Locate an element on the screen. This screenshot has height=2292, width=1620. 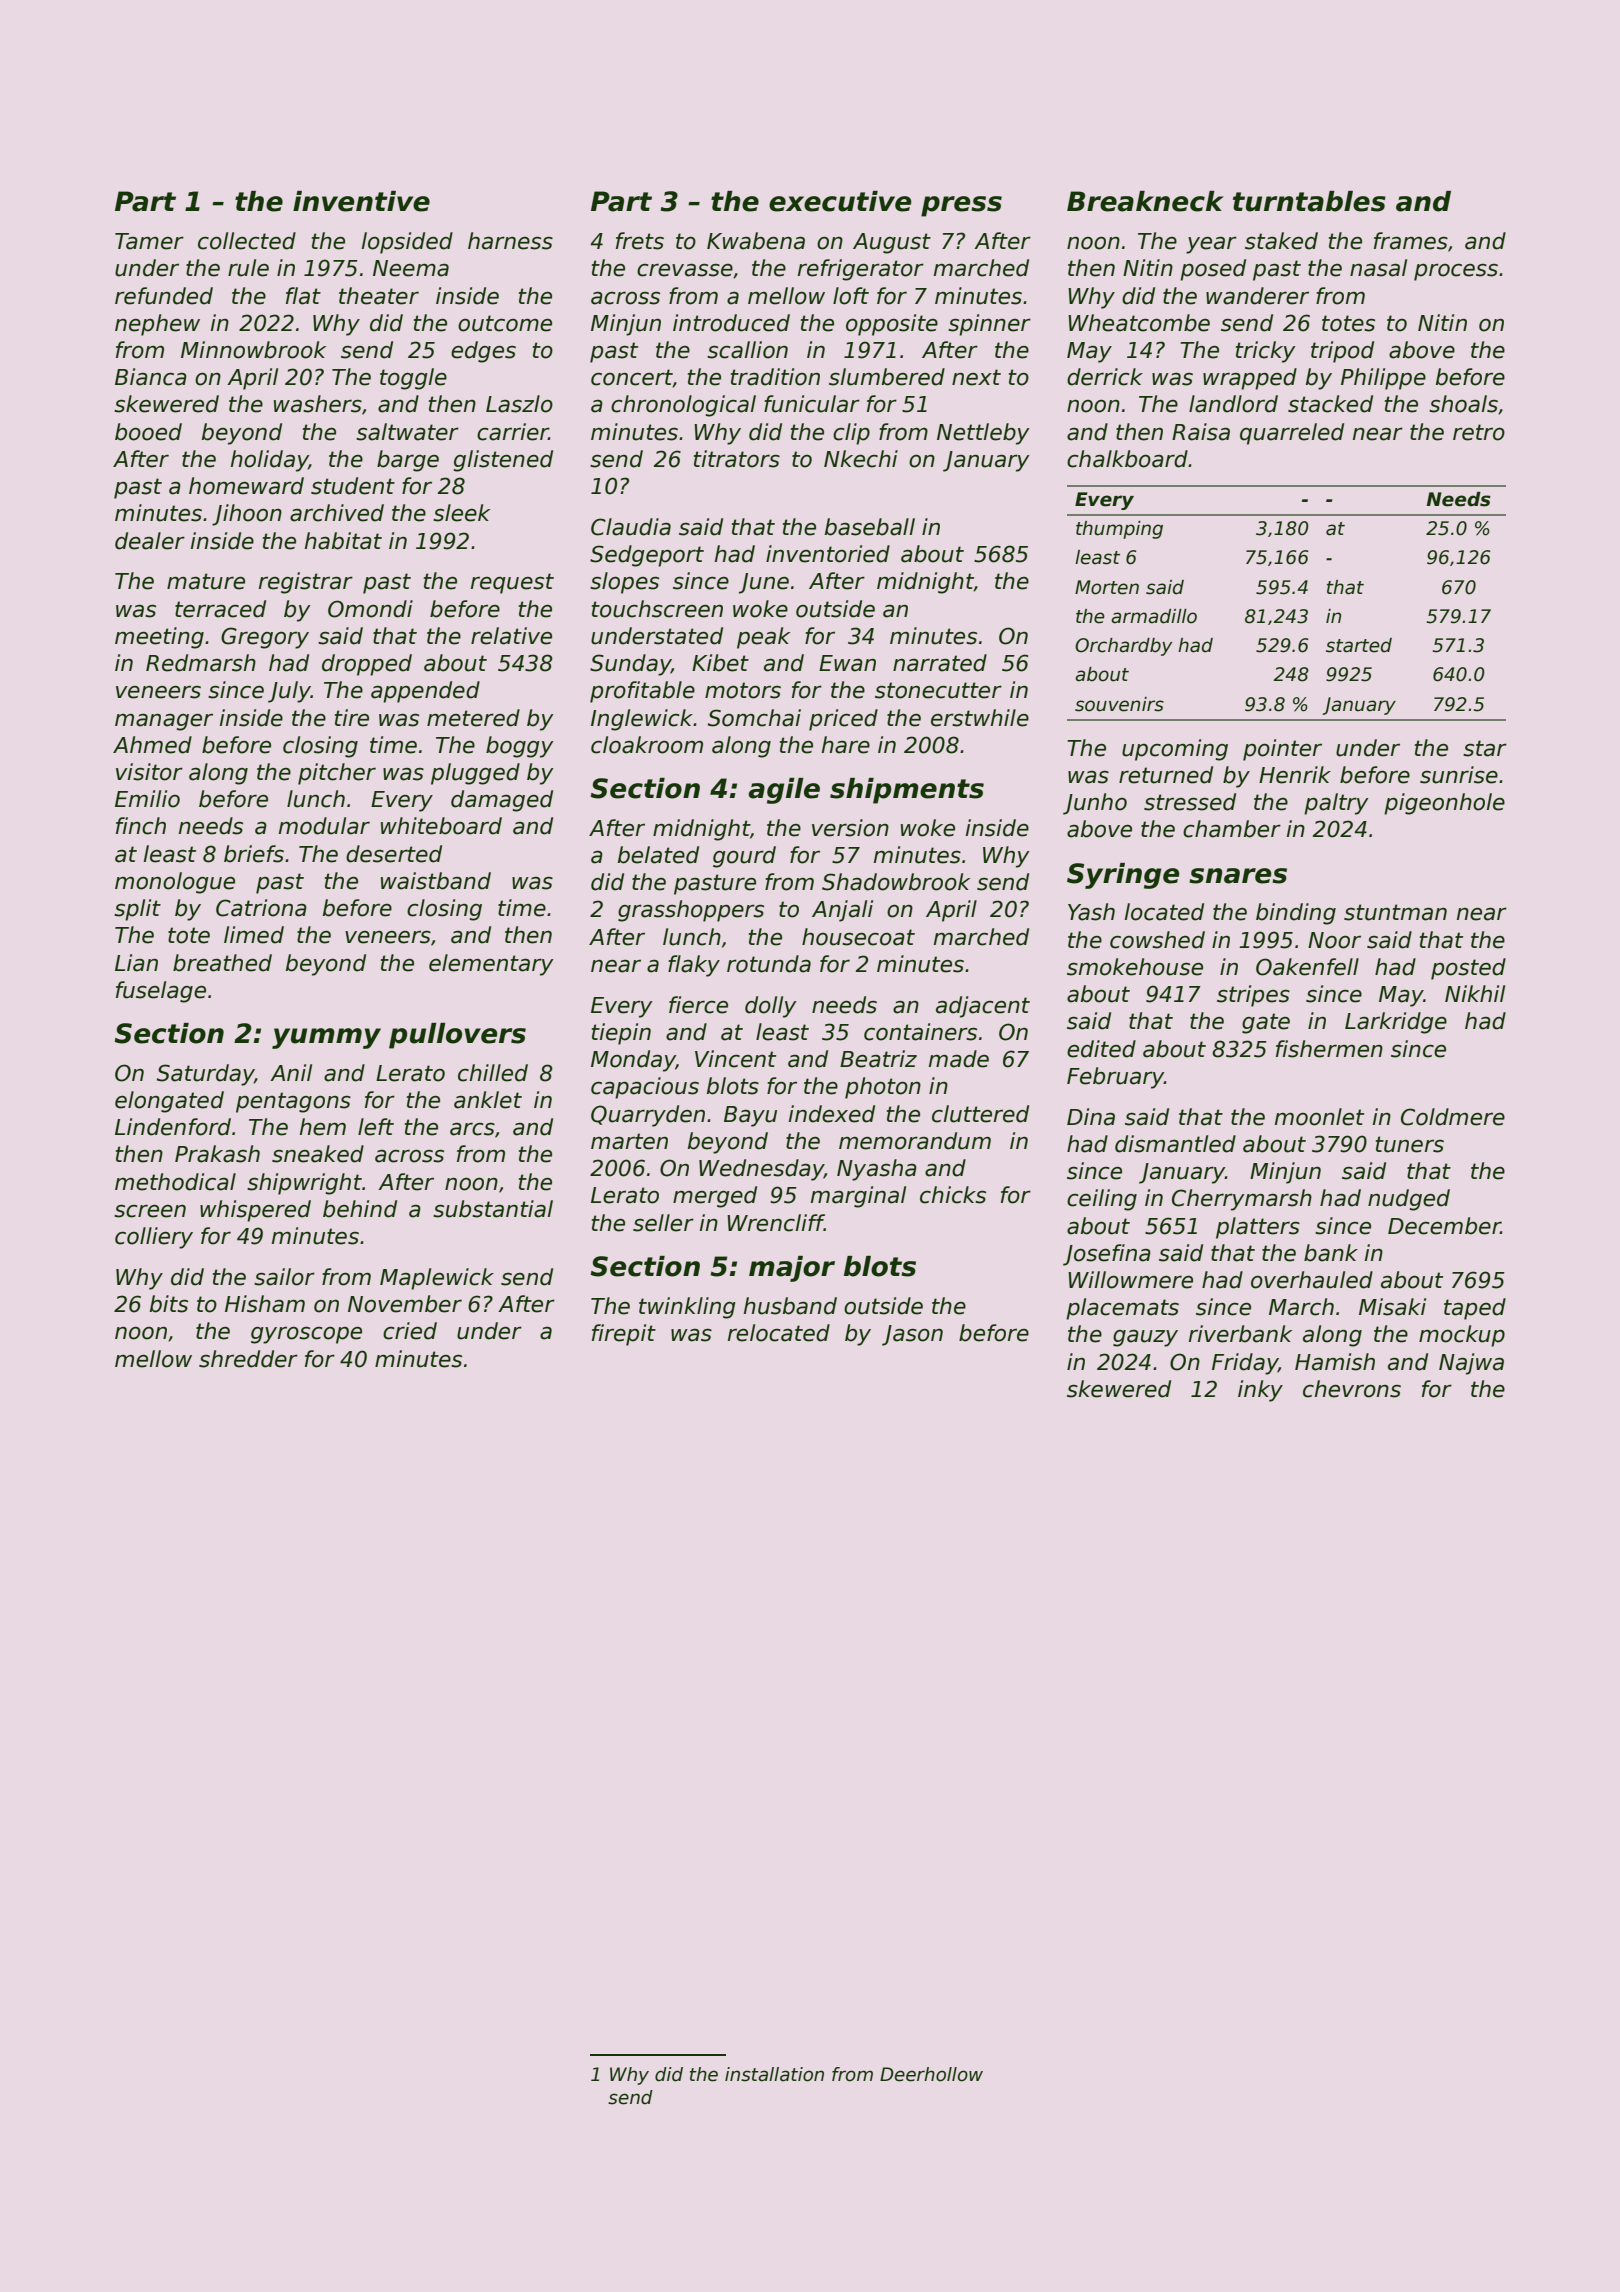
shredder is located at coordinates (248, 1359).
